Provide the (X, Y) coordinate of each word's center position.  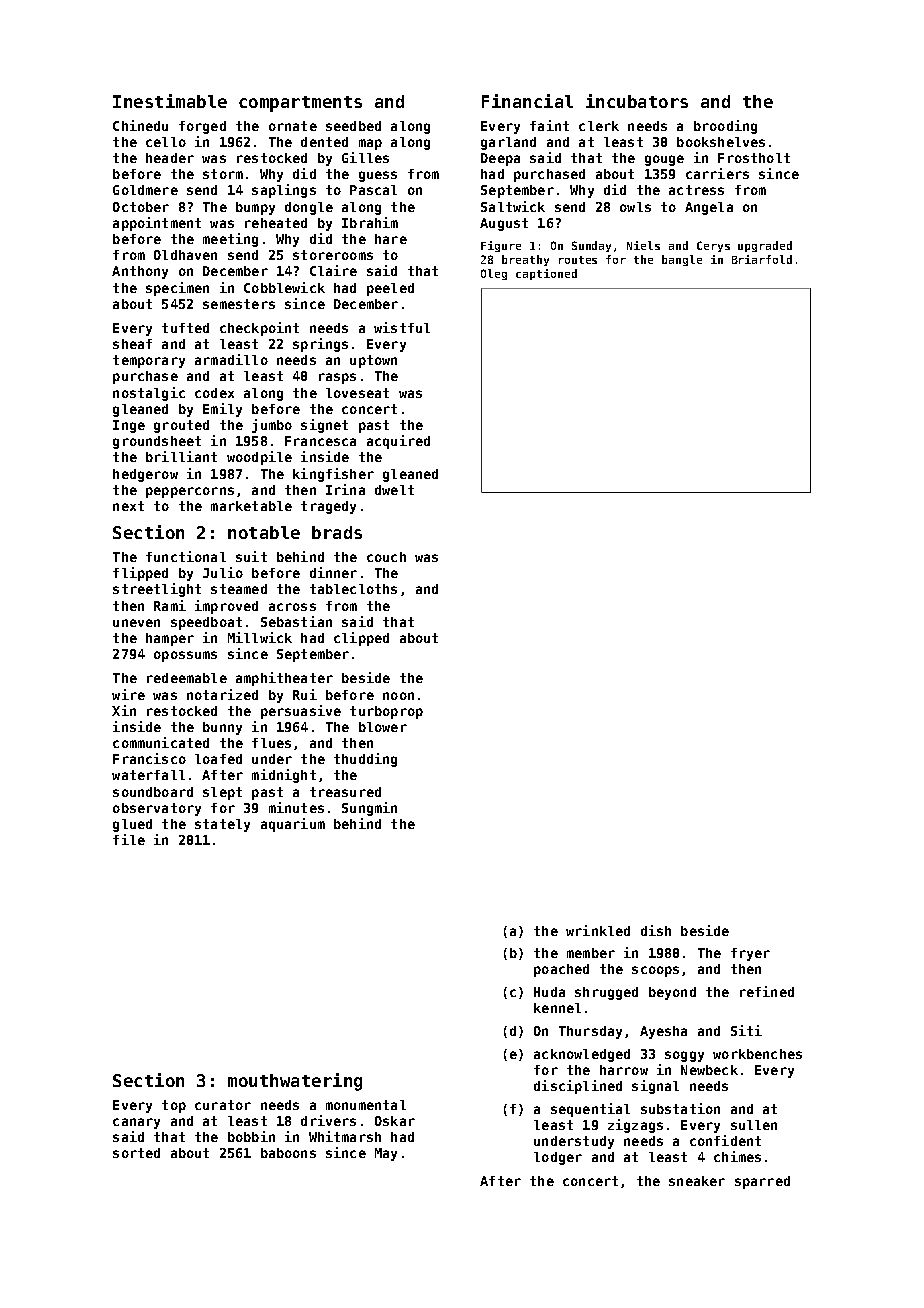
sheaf (132, 344)
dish (656, 930)
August (504, 224)
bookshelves (721, 142)
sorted (136, 1153)
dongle (309, 208)
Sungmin (369, 809)
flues (271, 743)
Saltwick (513, 206)
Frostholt (754, 158)
